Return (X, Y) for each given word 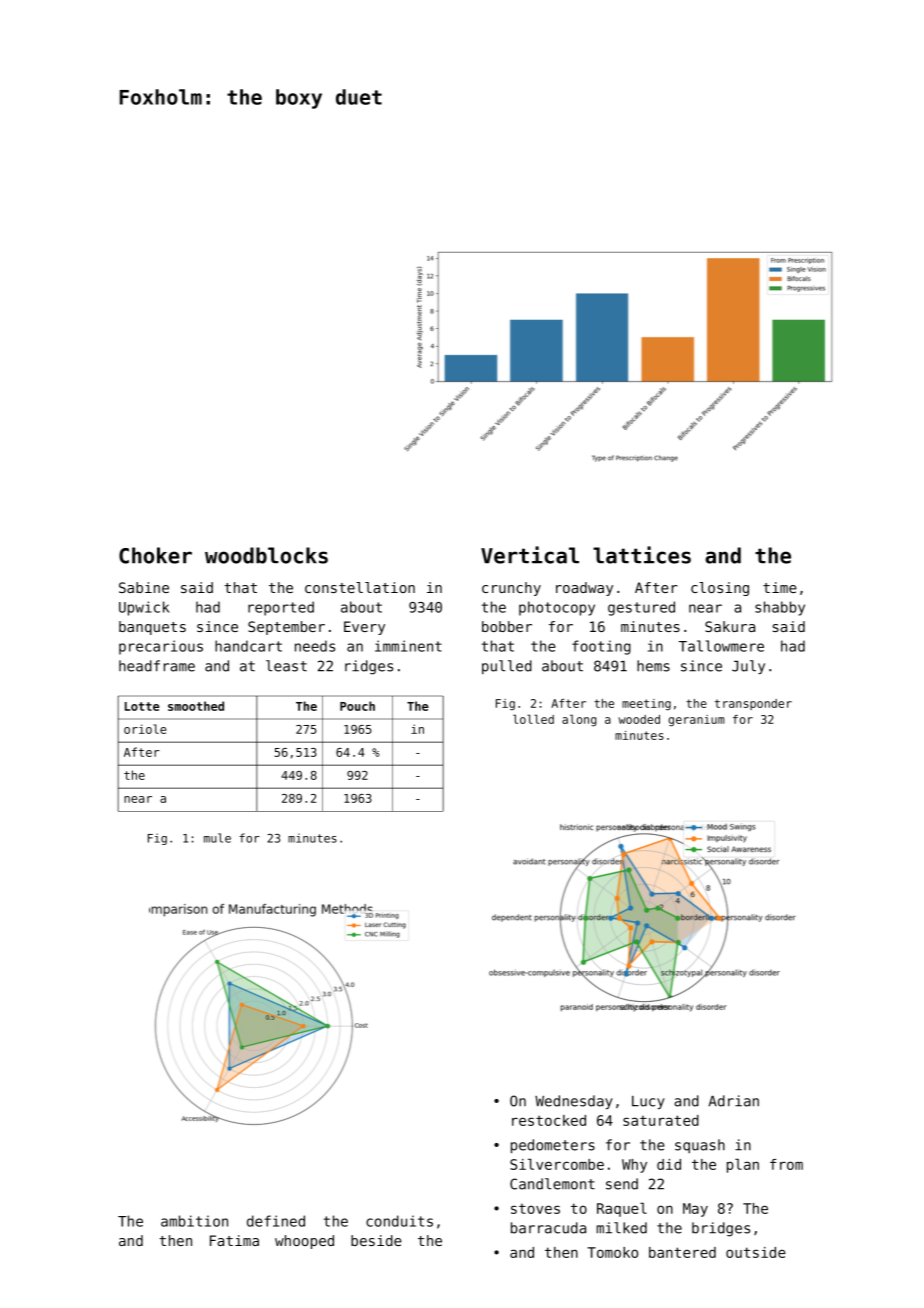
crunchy (511, 589)
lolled (533, 719)
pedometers (553, 1146)
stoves (535, 1208)
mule (217, 838)
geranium (696, 721)
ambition (194, 1221)
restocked (549, 1120)
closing (720, 589)
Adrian (733, 1101)
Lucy (648, 1102)
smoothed (196, 706)
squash (700, 1146)
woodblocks (266, 555)
